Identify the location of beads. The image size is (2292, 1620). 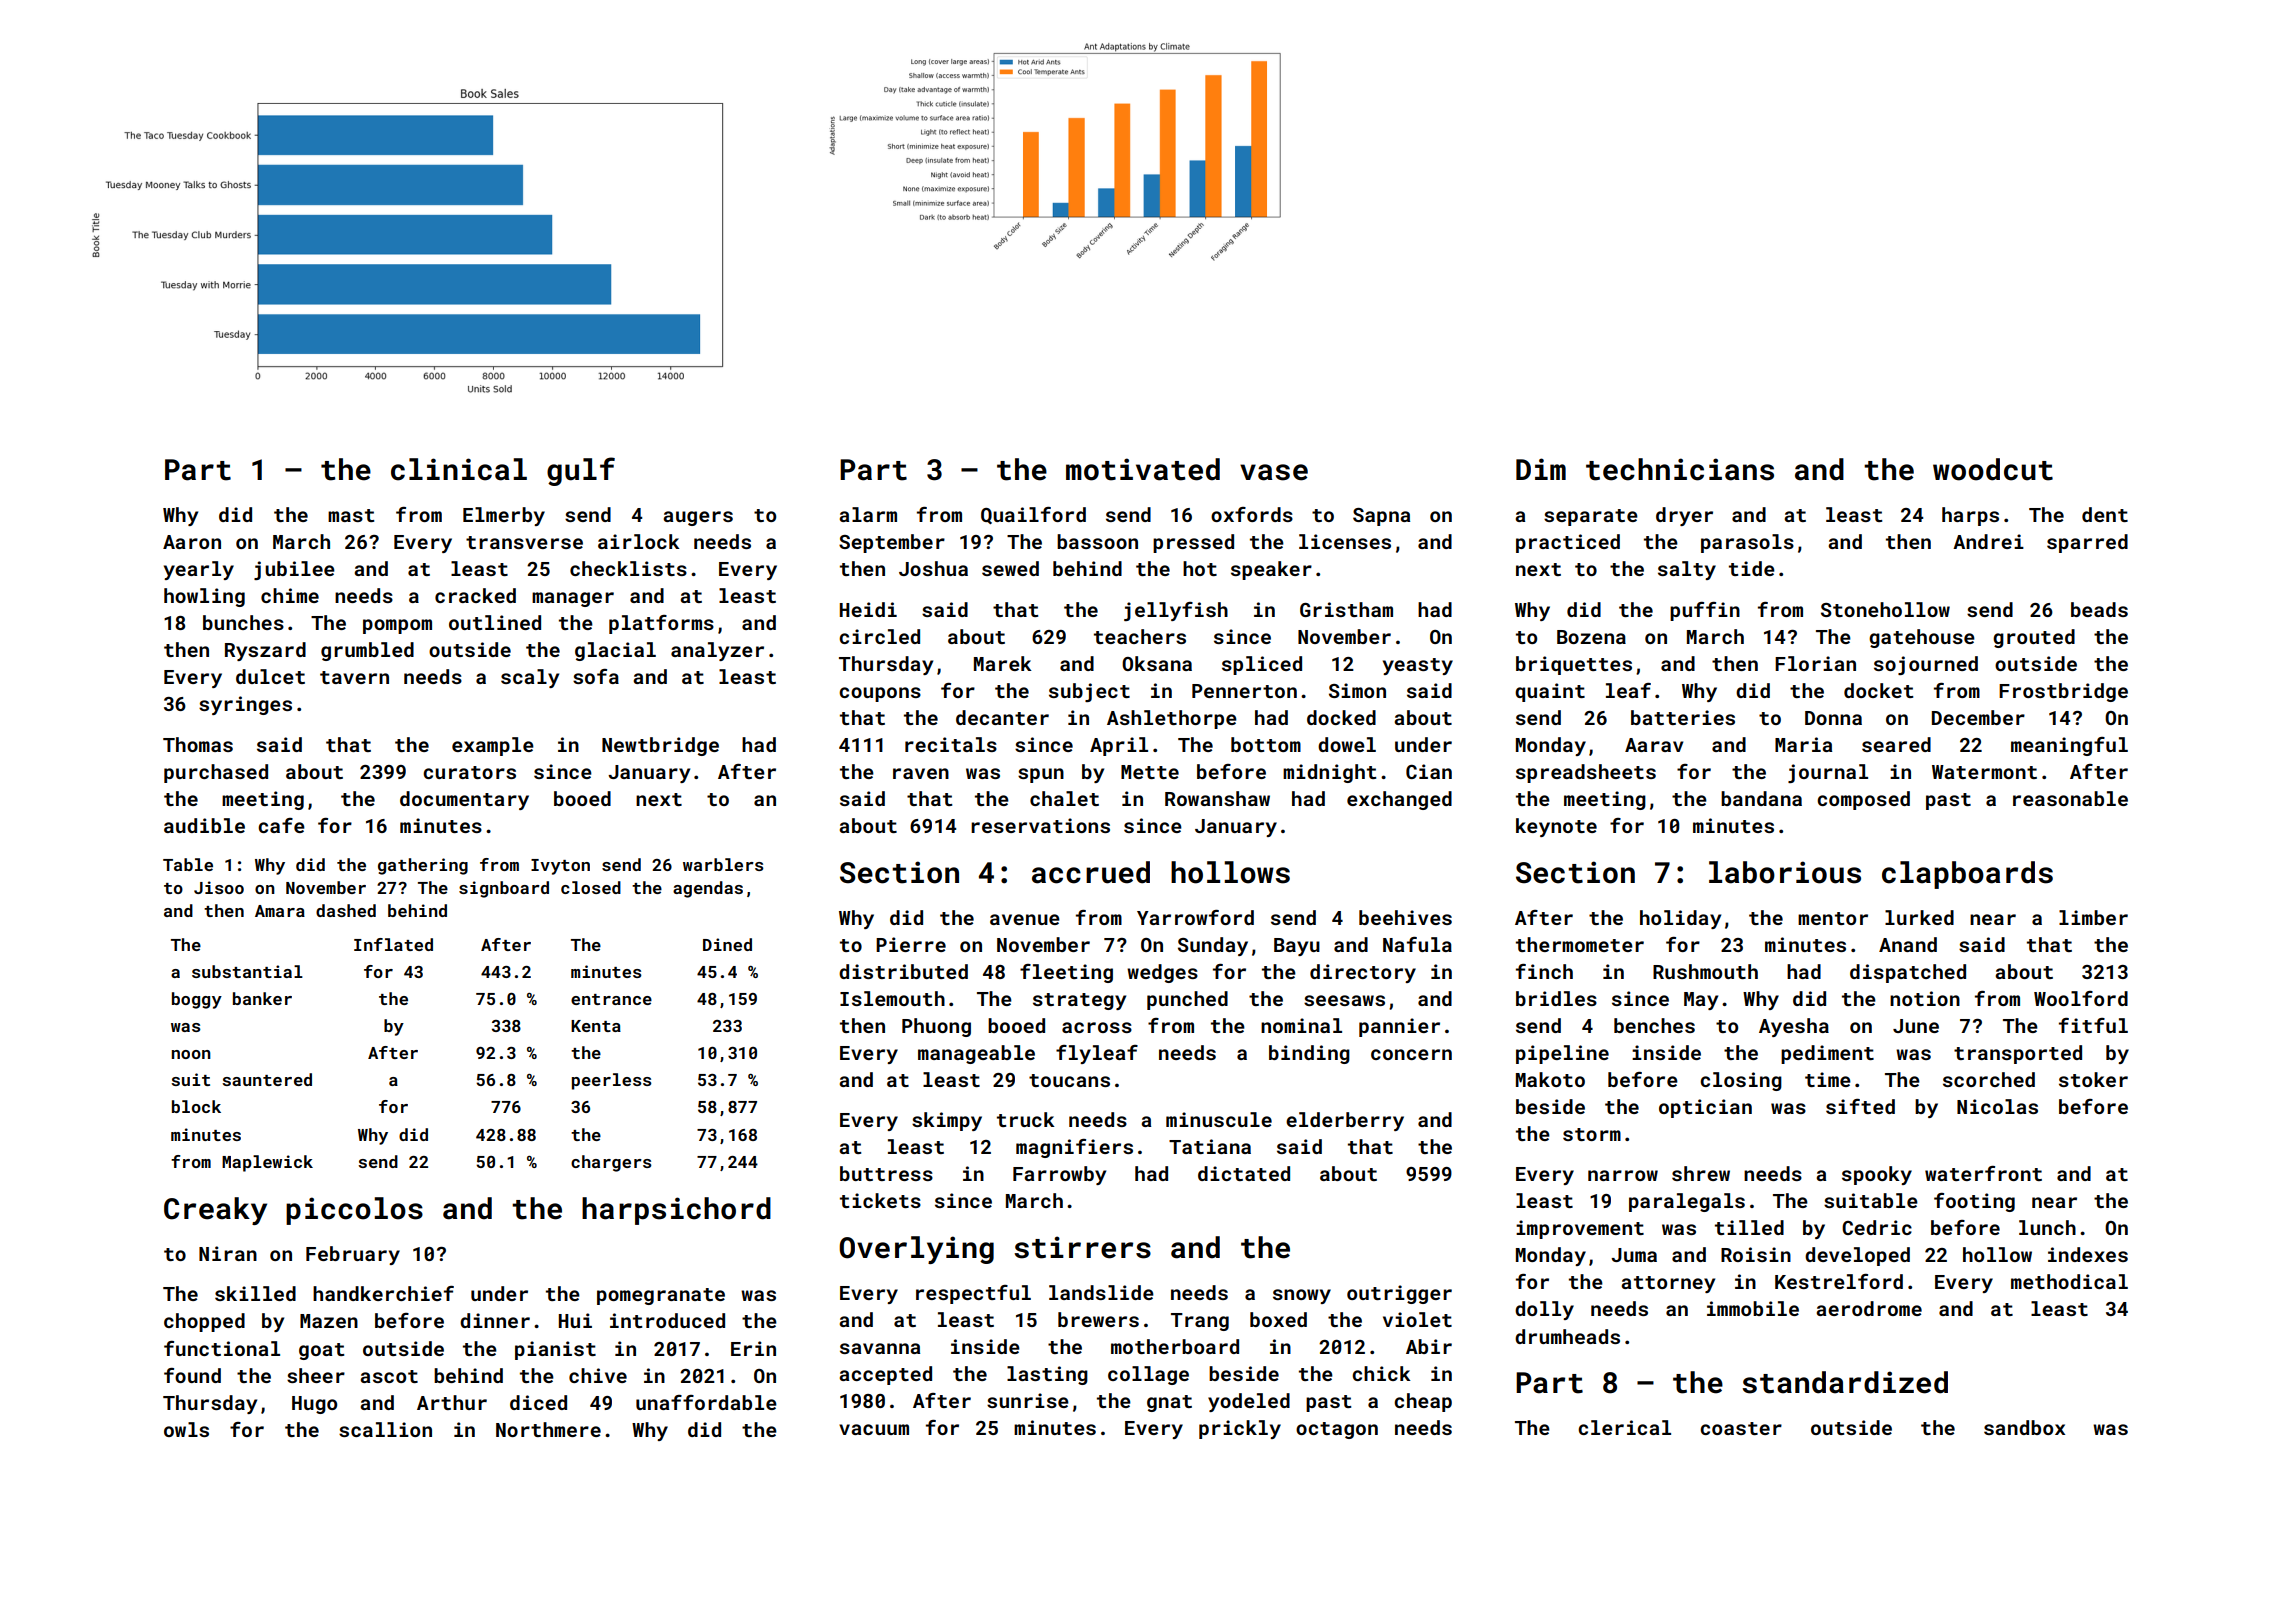
(2099, 609).
